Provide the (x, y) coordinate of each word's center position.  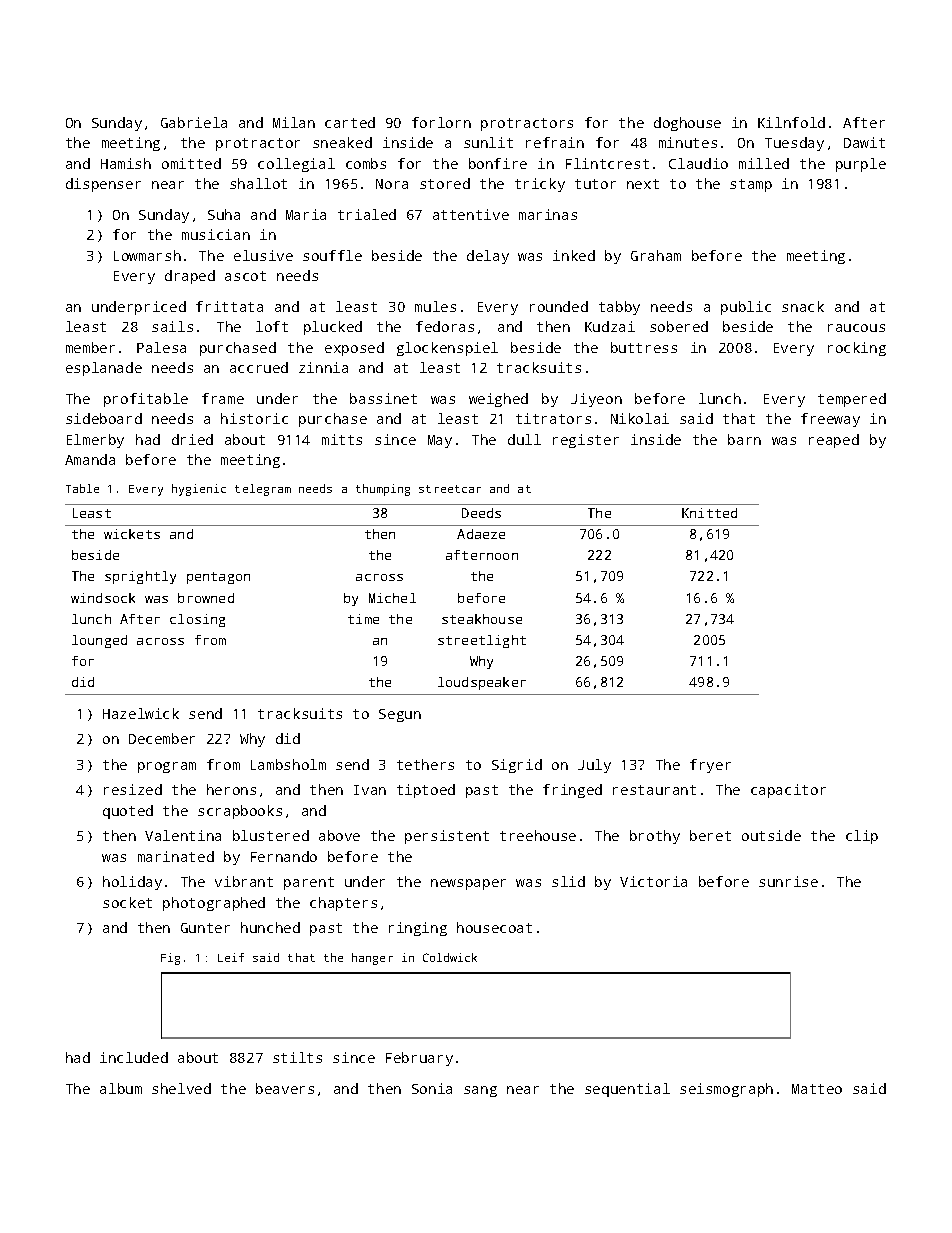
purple (861, 165)
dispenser (103, 185)
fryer (710, 766)
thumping (383, 490)
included (134, 1057)
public (746, 308)
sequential (627, 1090)
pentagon (218, 578)
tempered (852, 400)
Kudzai (610, 326)
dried (192, 439)
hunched (270, 927)
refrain (555, 142)
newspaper (468, 884)
